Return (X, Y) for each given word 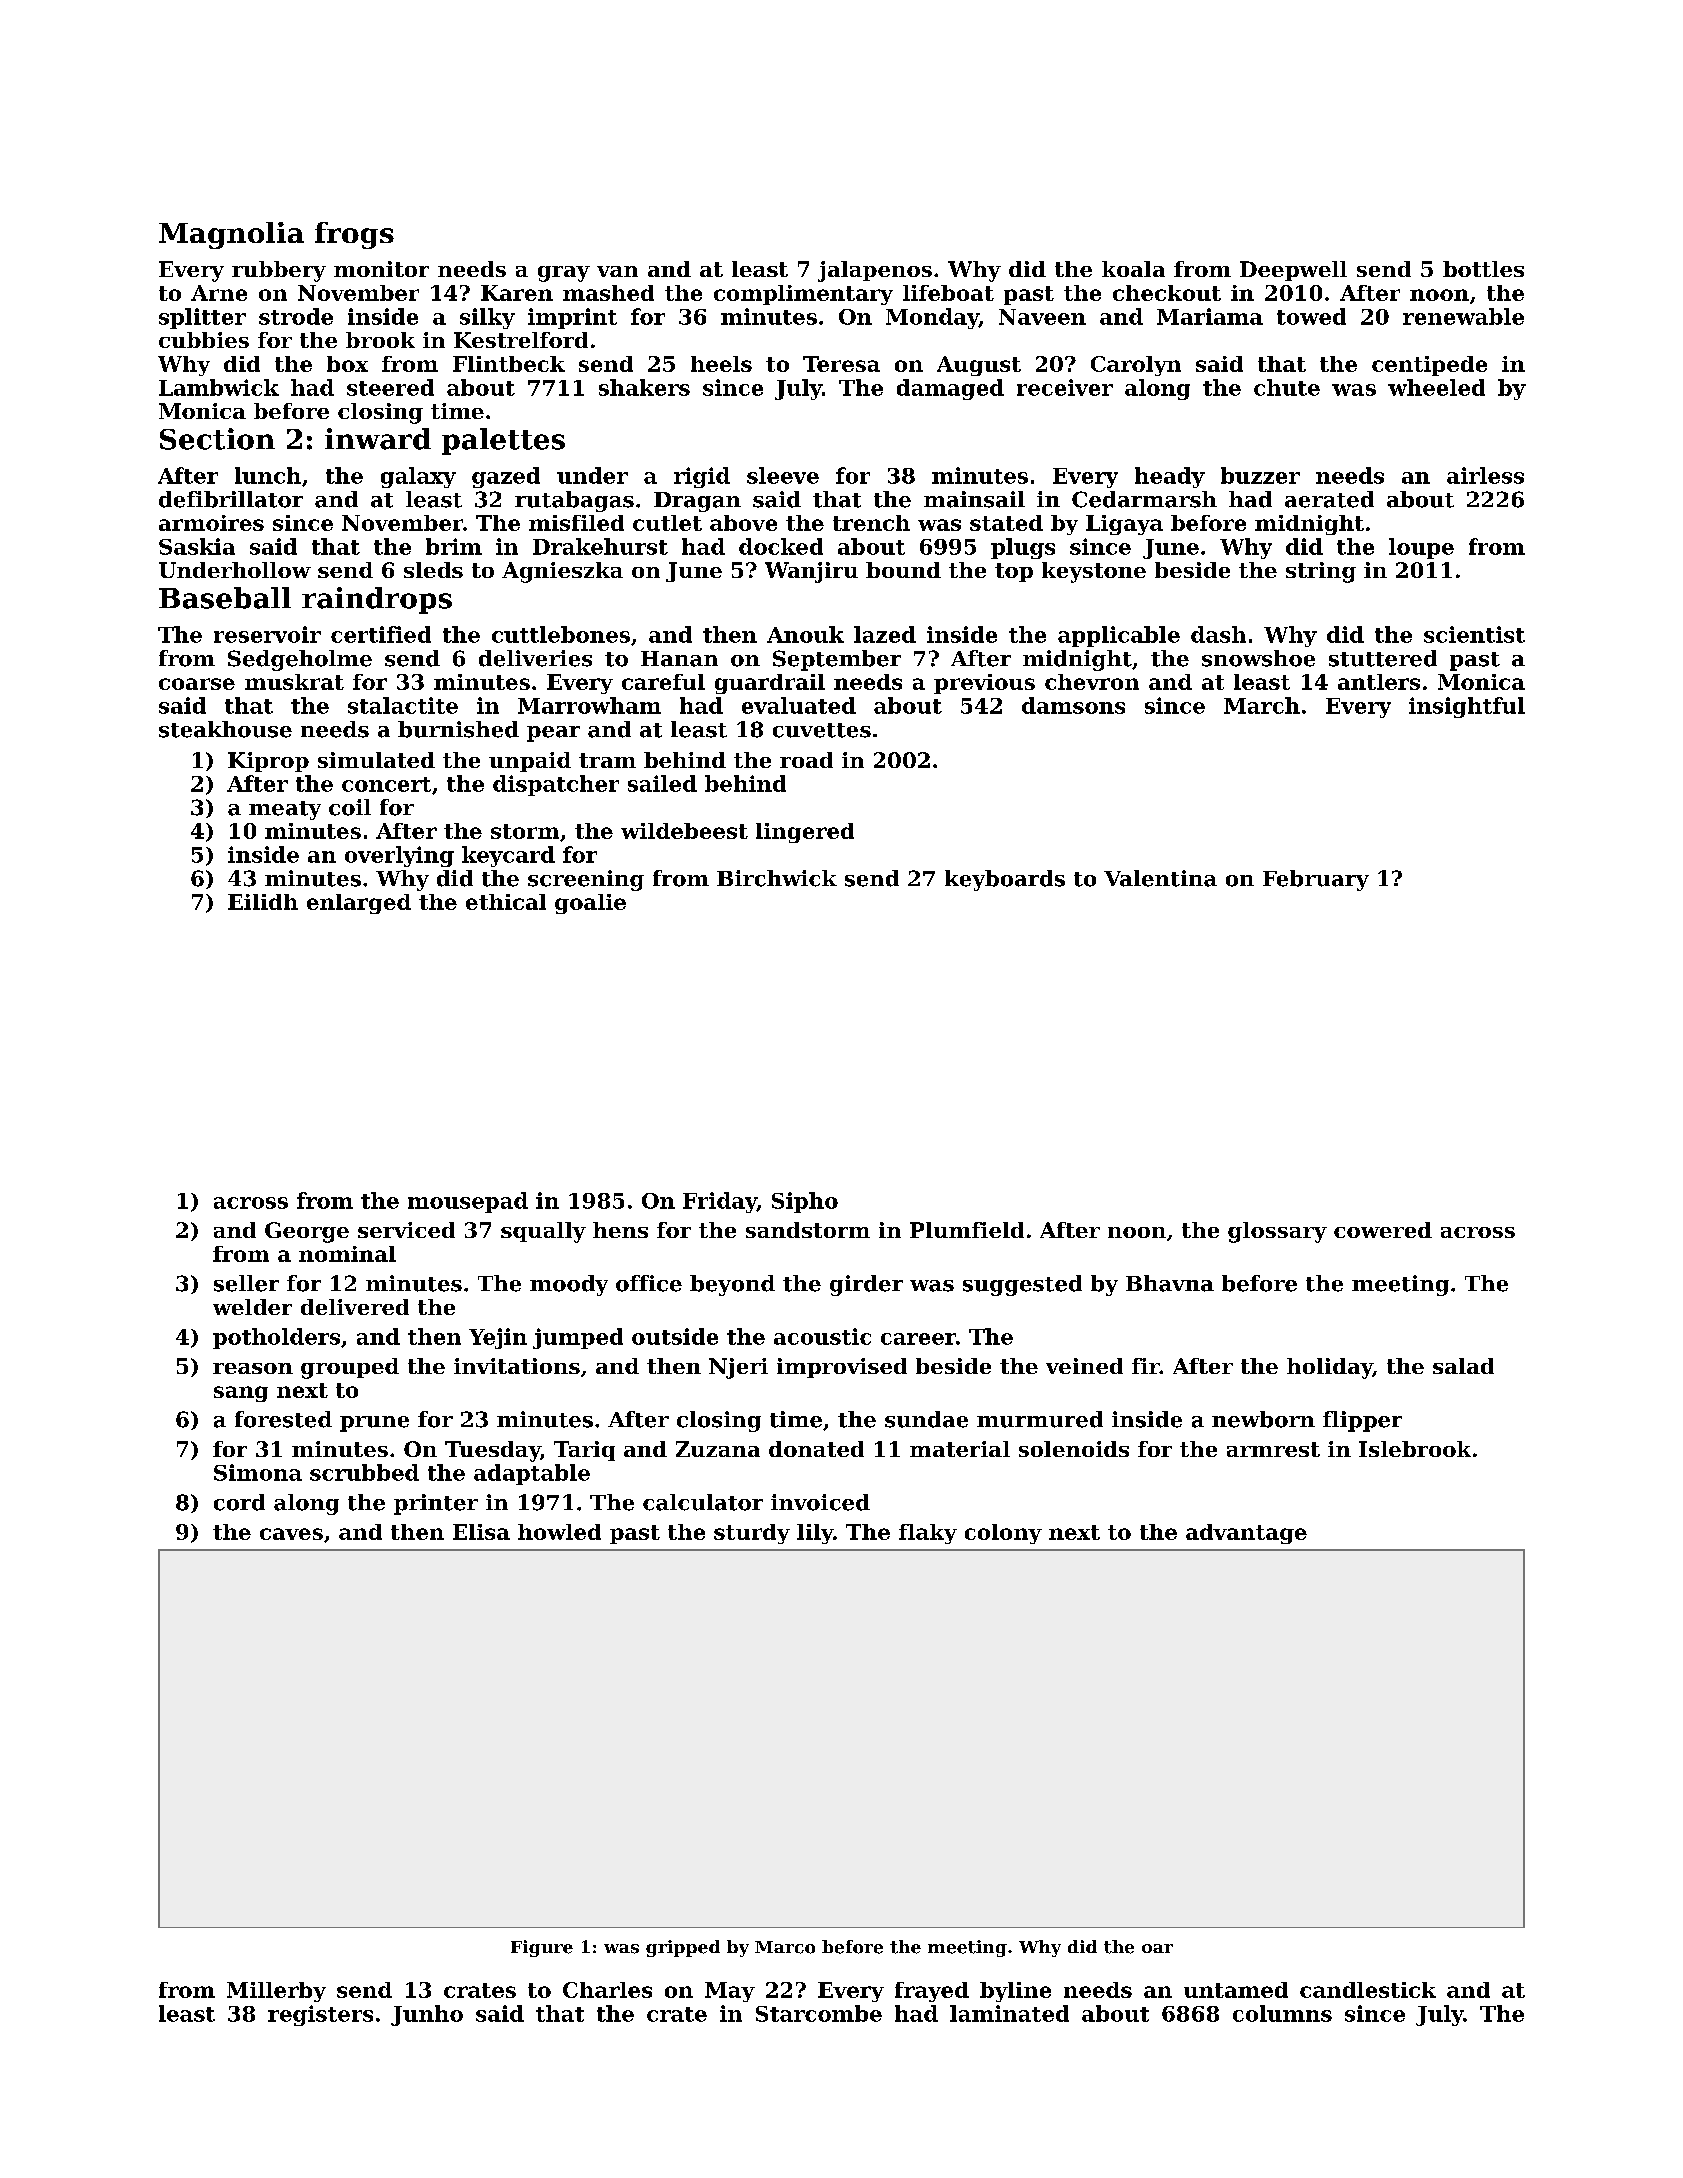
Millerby (276, 1992)
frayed (932, 1992)
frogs (354, 235)
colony (1003, 1534)
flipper (1362, 1421)
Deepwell (1293, 271)
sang (241, 1394)
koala (1133, 269)
